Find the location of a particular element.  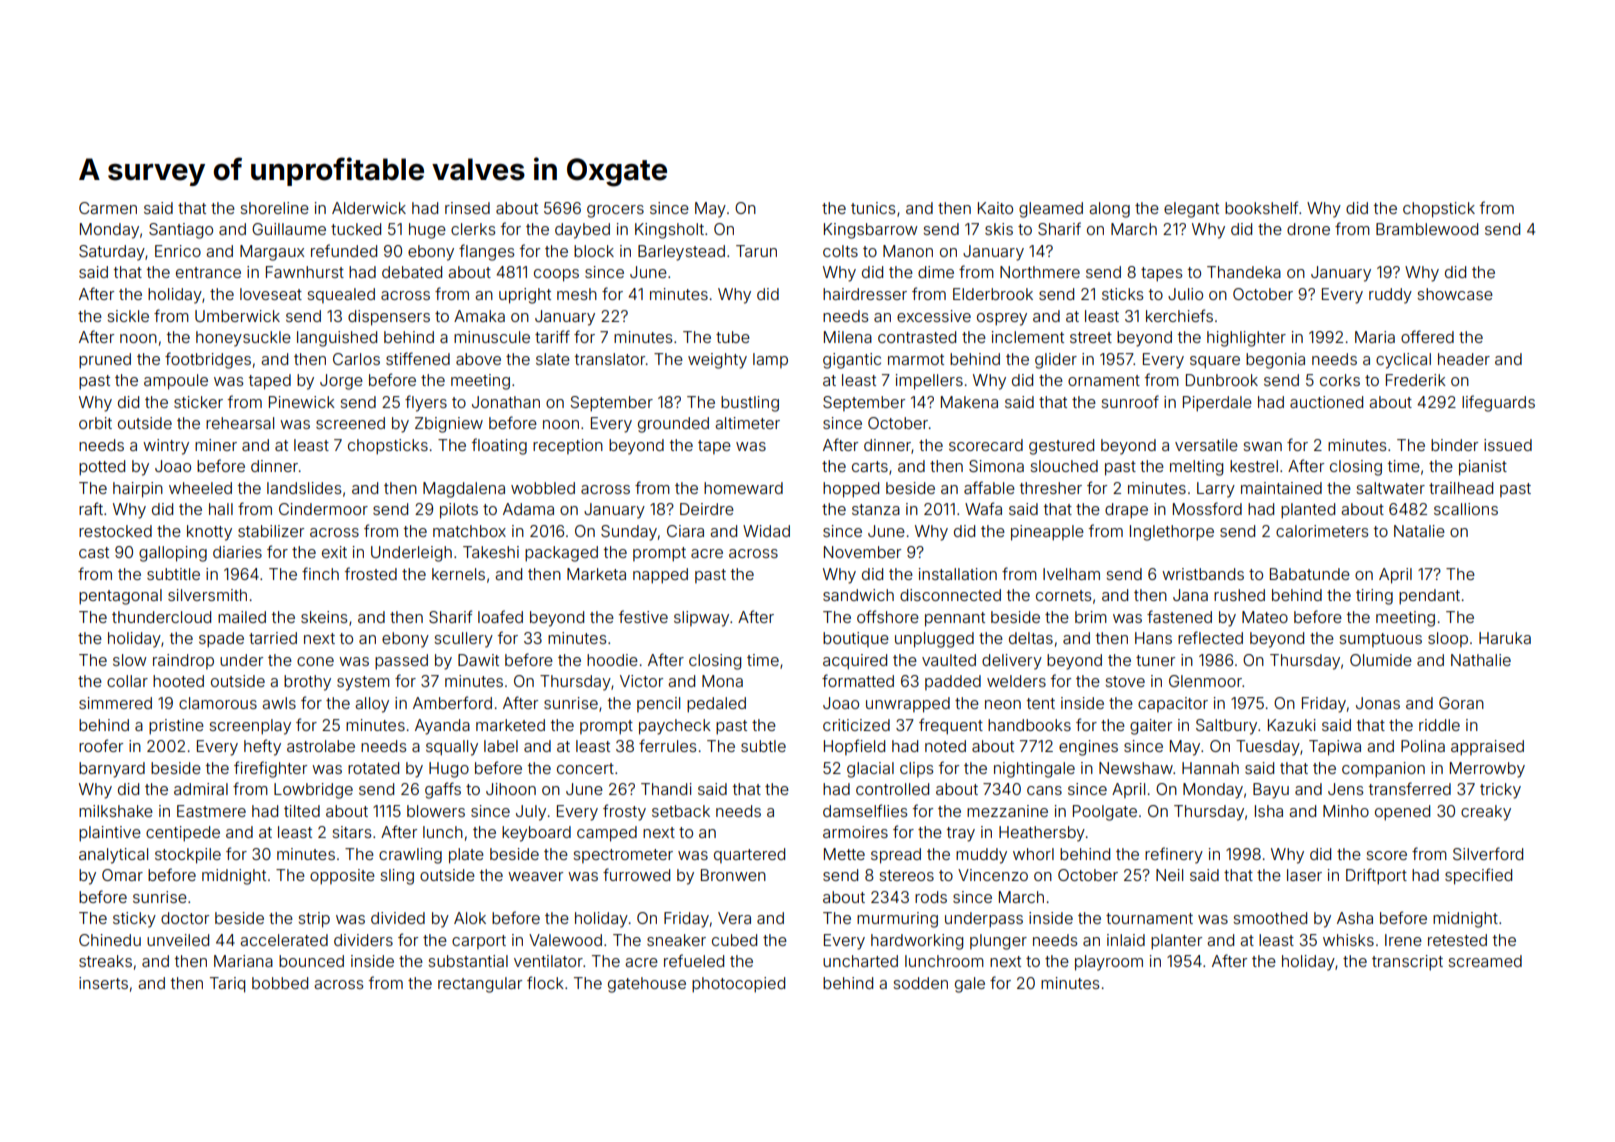

Bramblewood is located at coordinates (1427, 229).
